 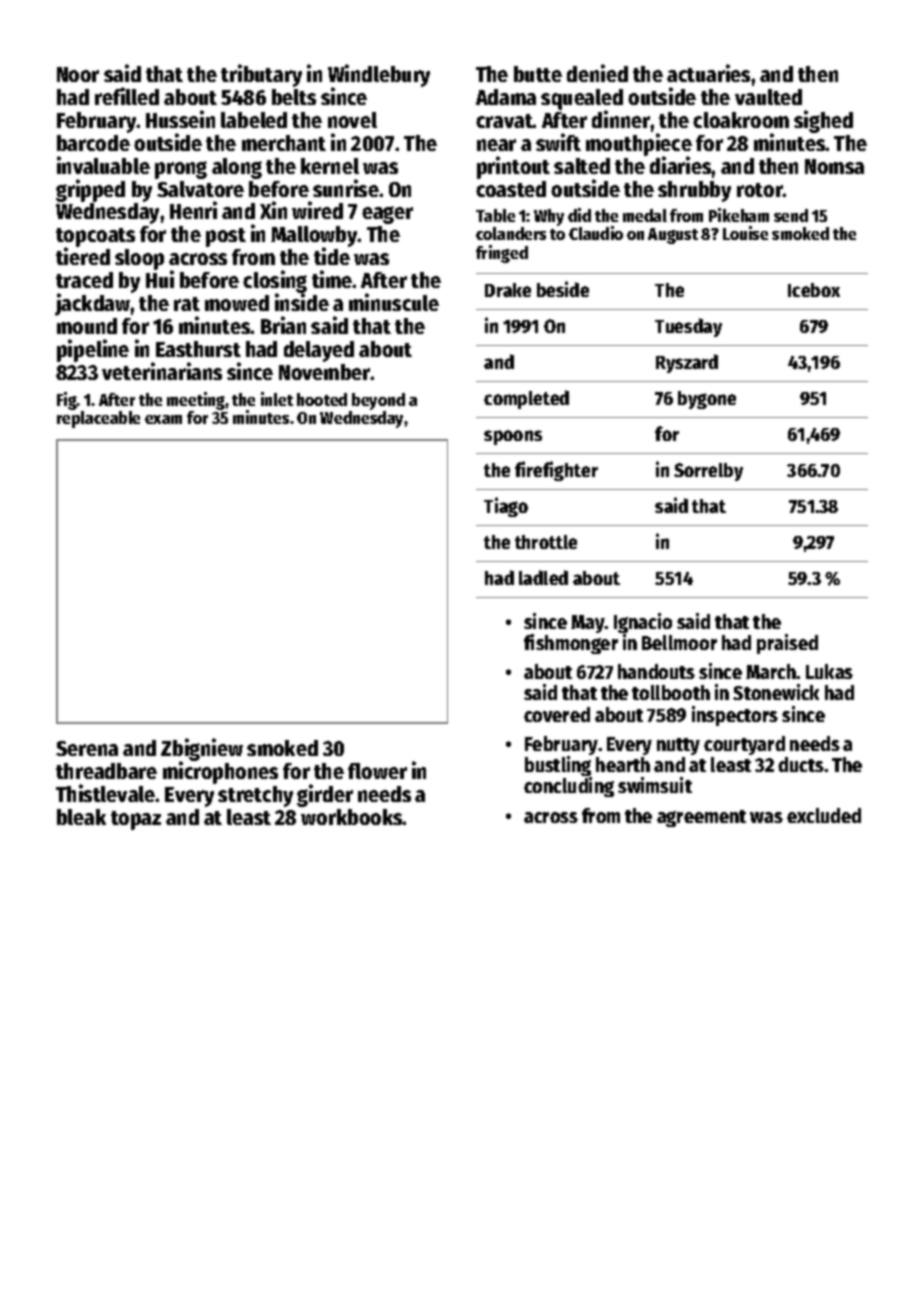 I want to click on actuaries, so click(x=708, y=73).
